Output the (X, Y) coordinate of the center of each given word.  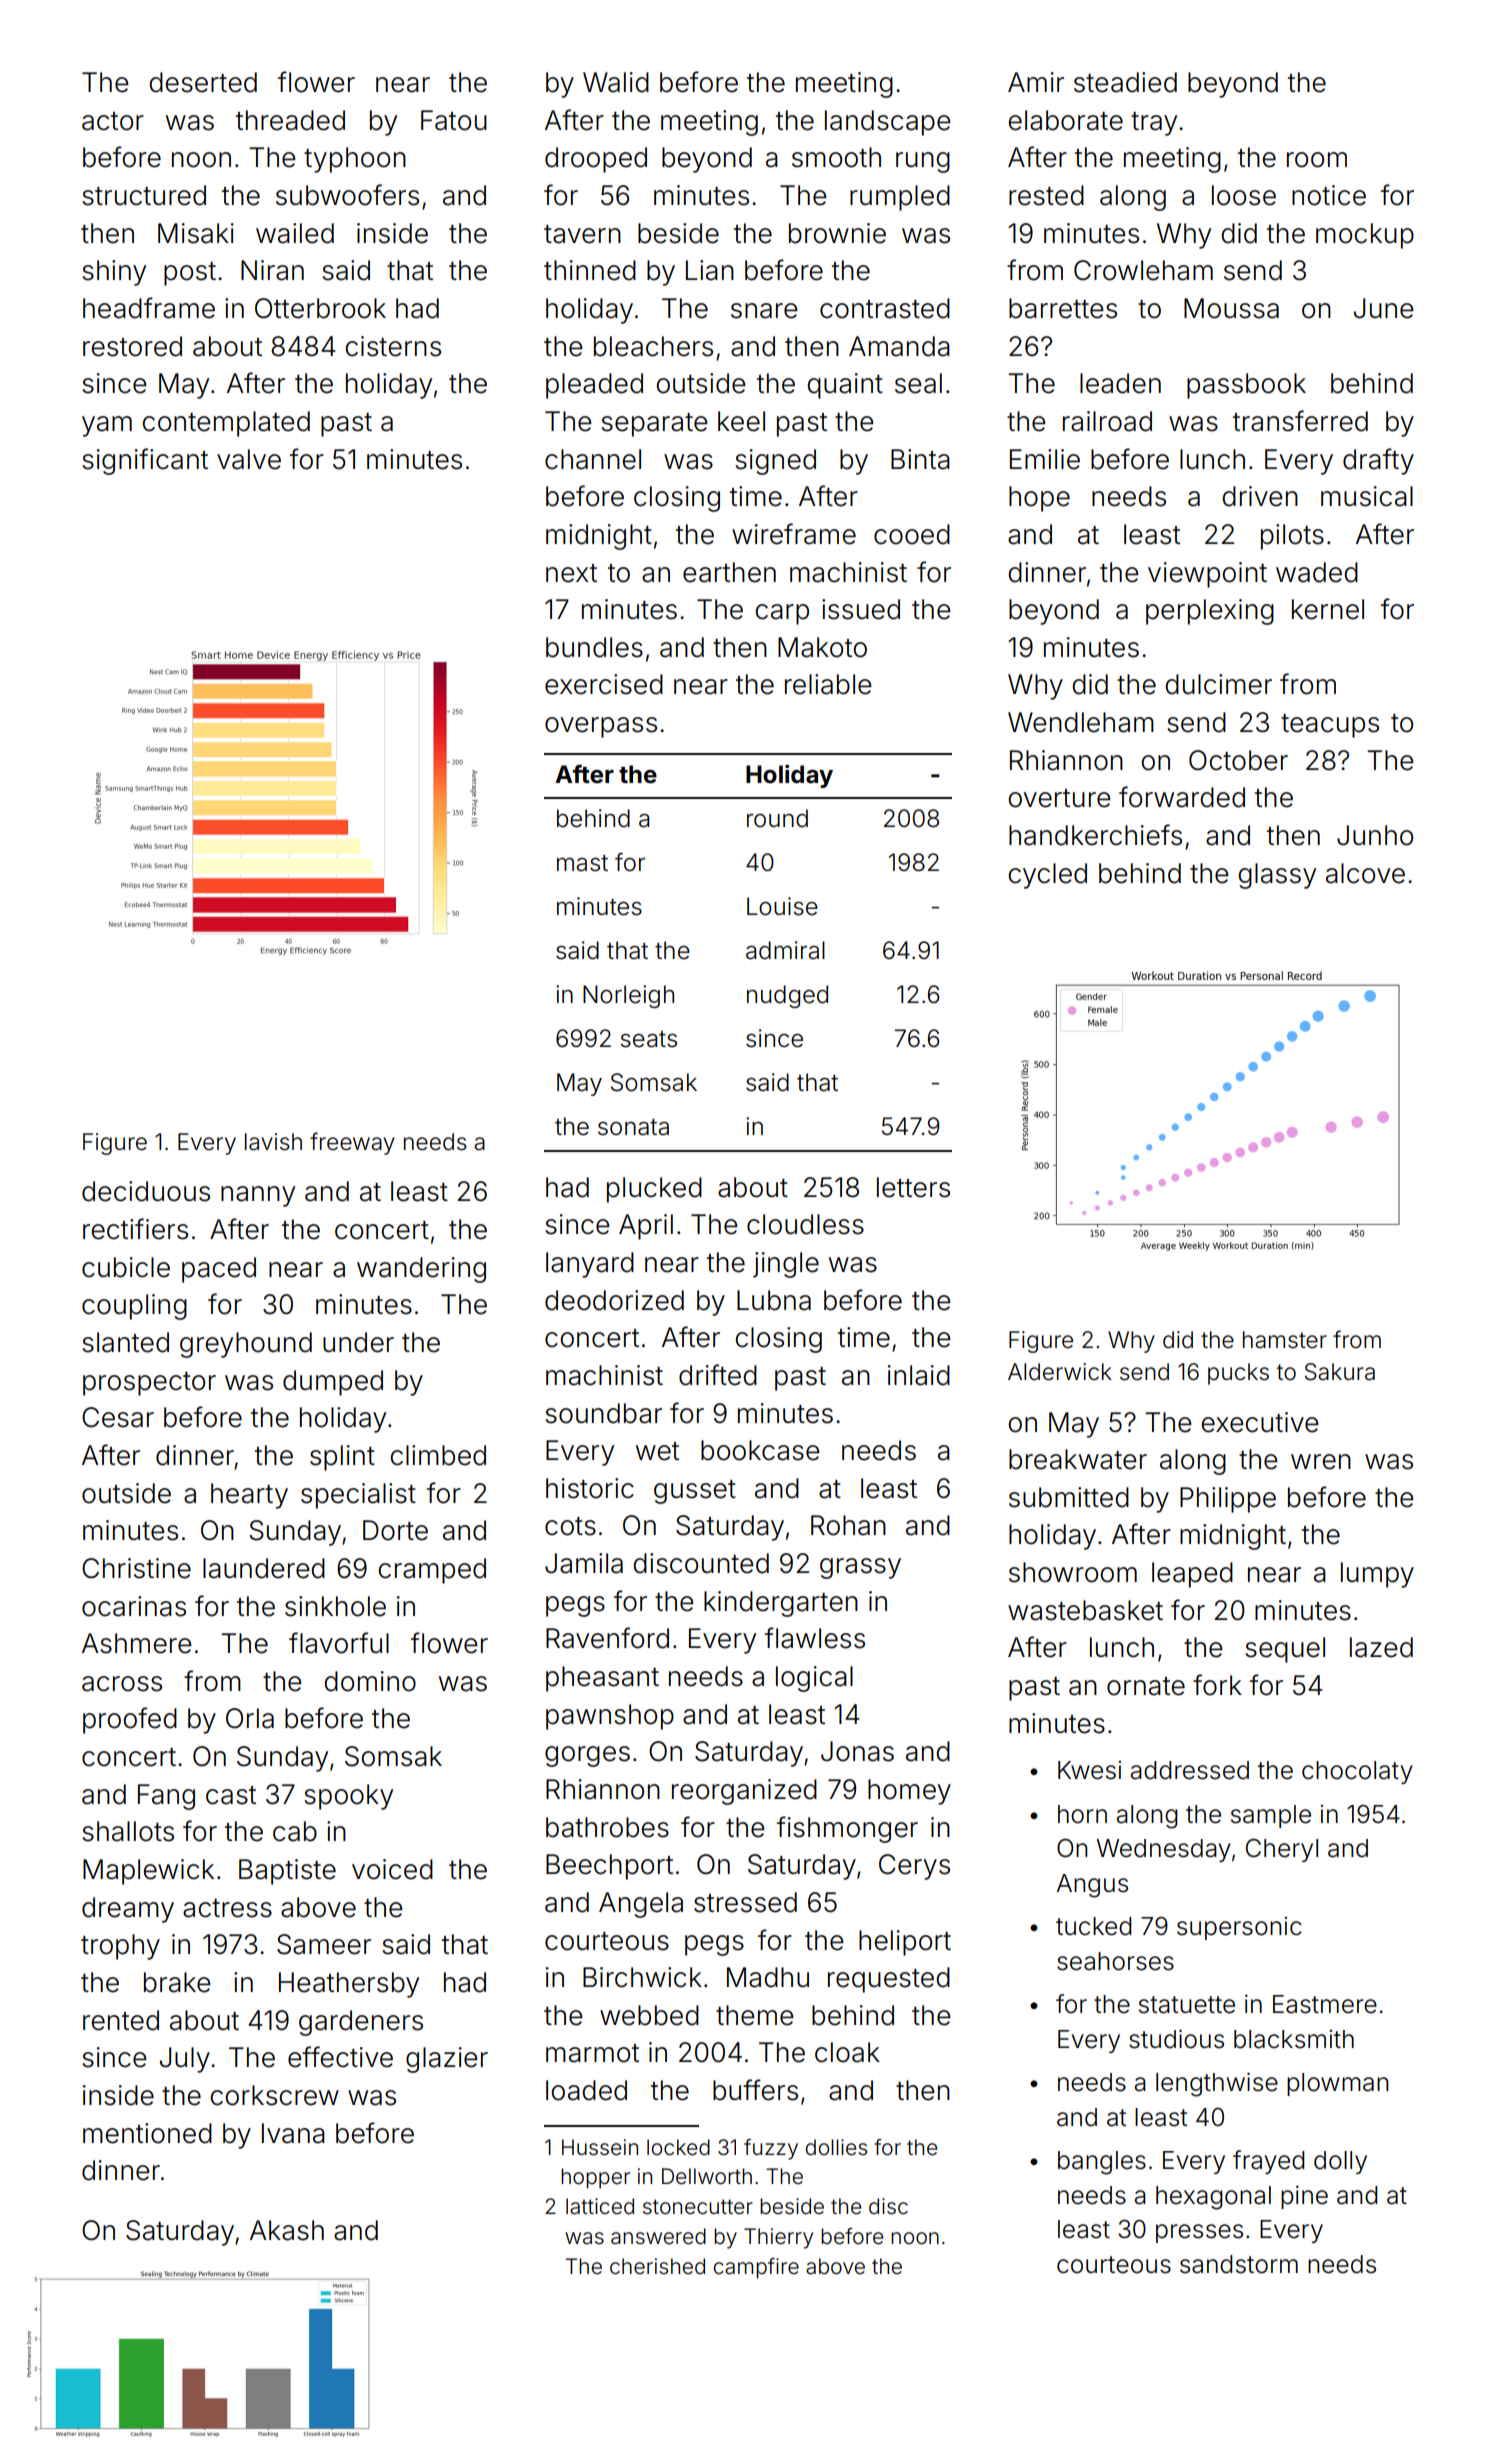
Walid (616, 82)
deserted (203, 82)
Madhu (768, 1977)
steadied (1125, 82)
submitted (1069, 1497)
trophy (120, 1947)
